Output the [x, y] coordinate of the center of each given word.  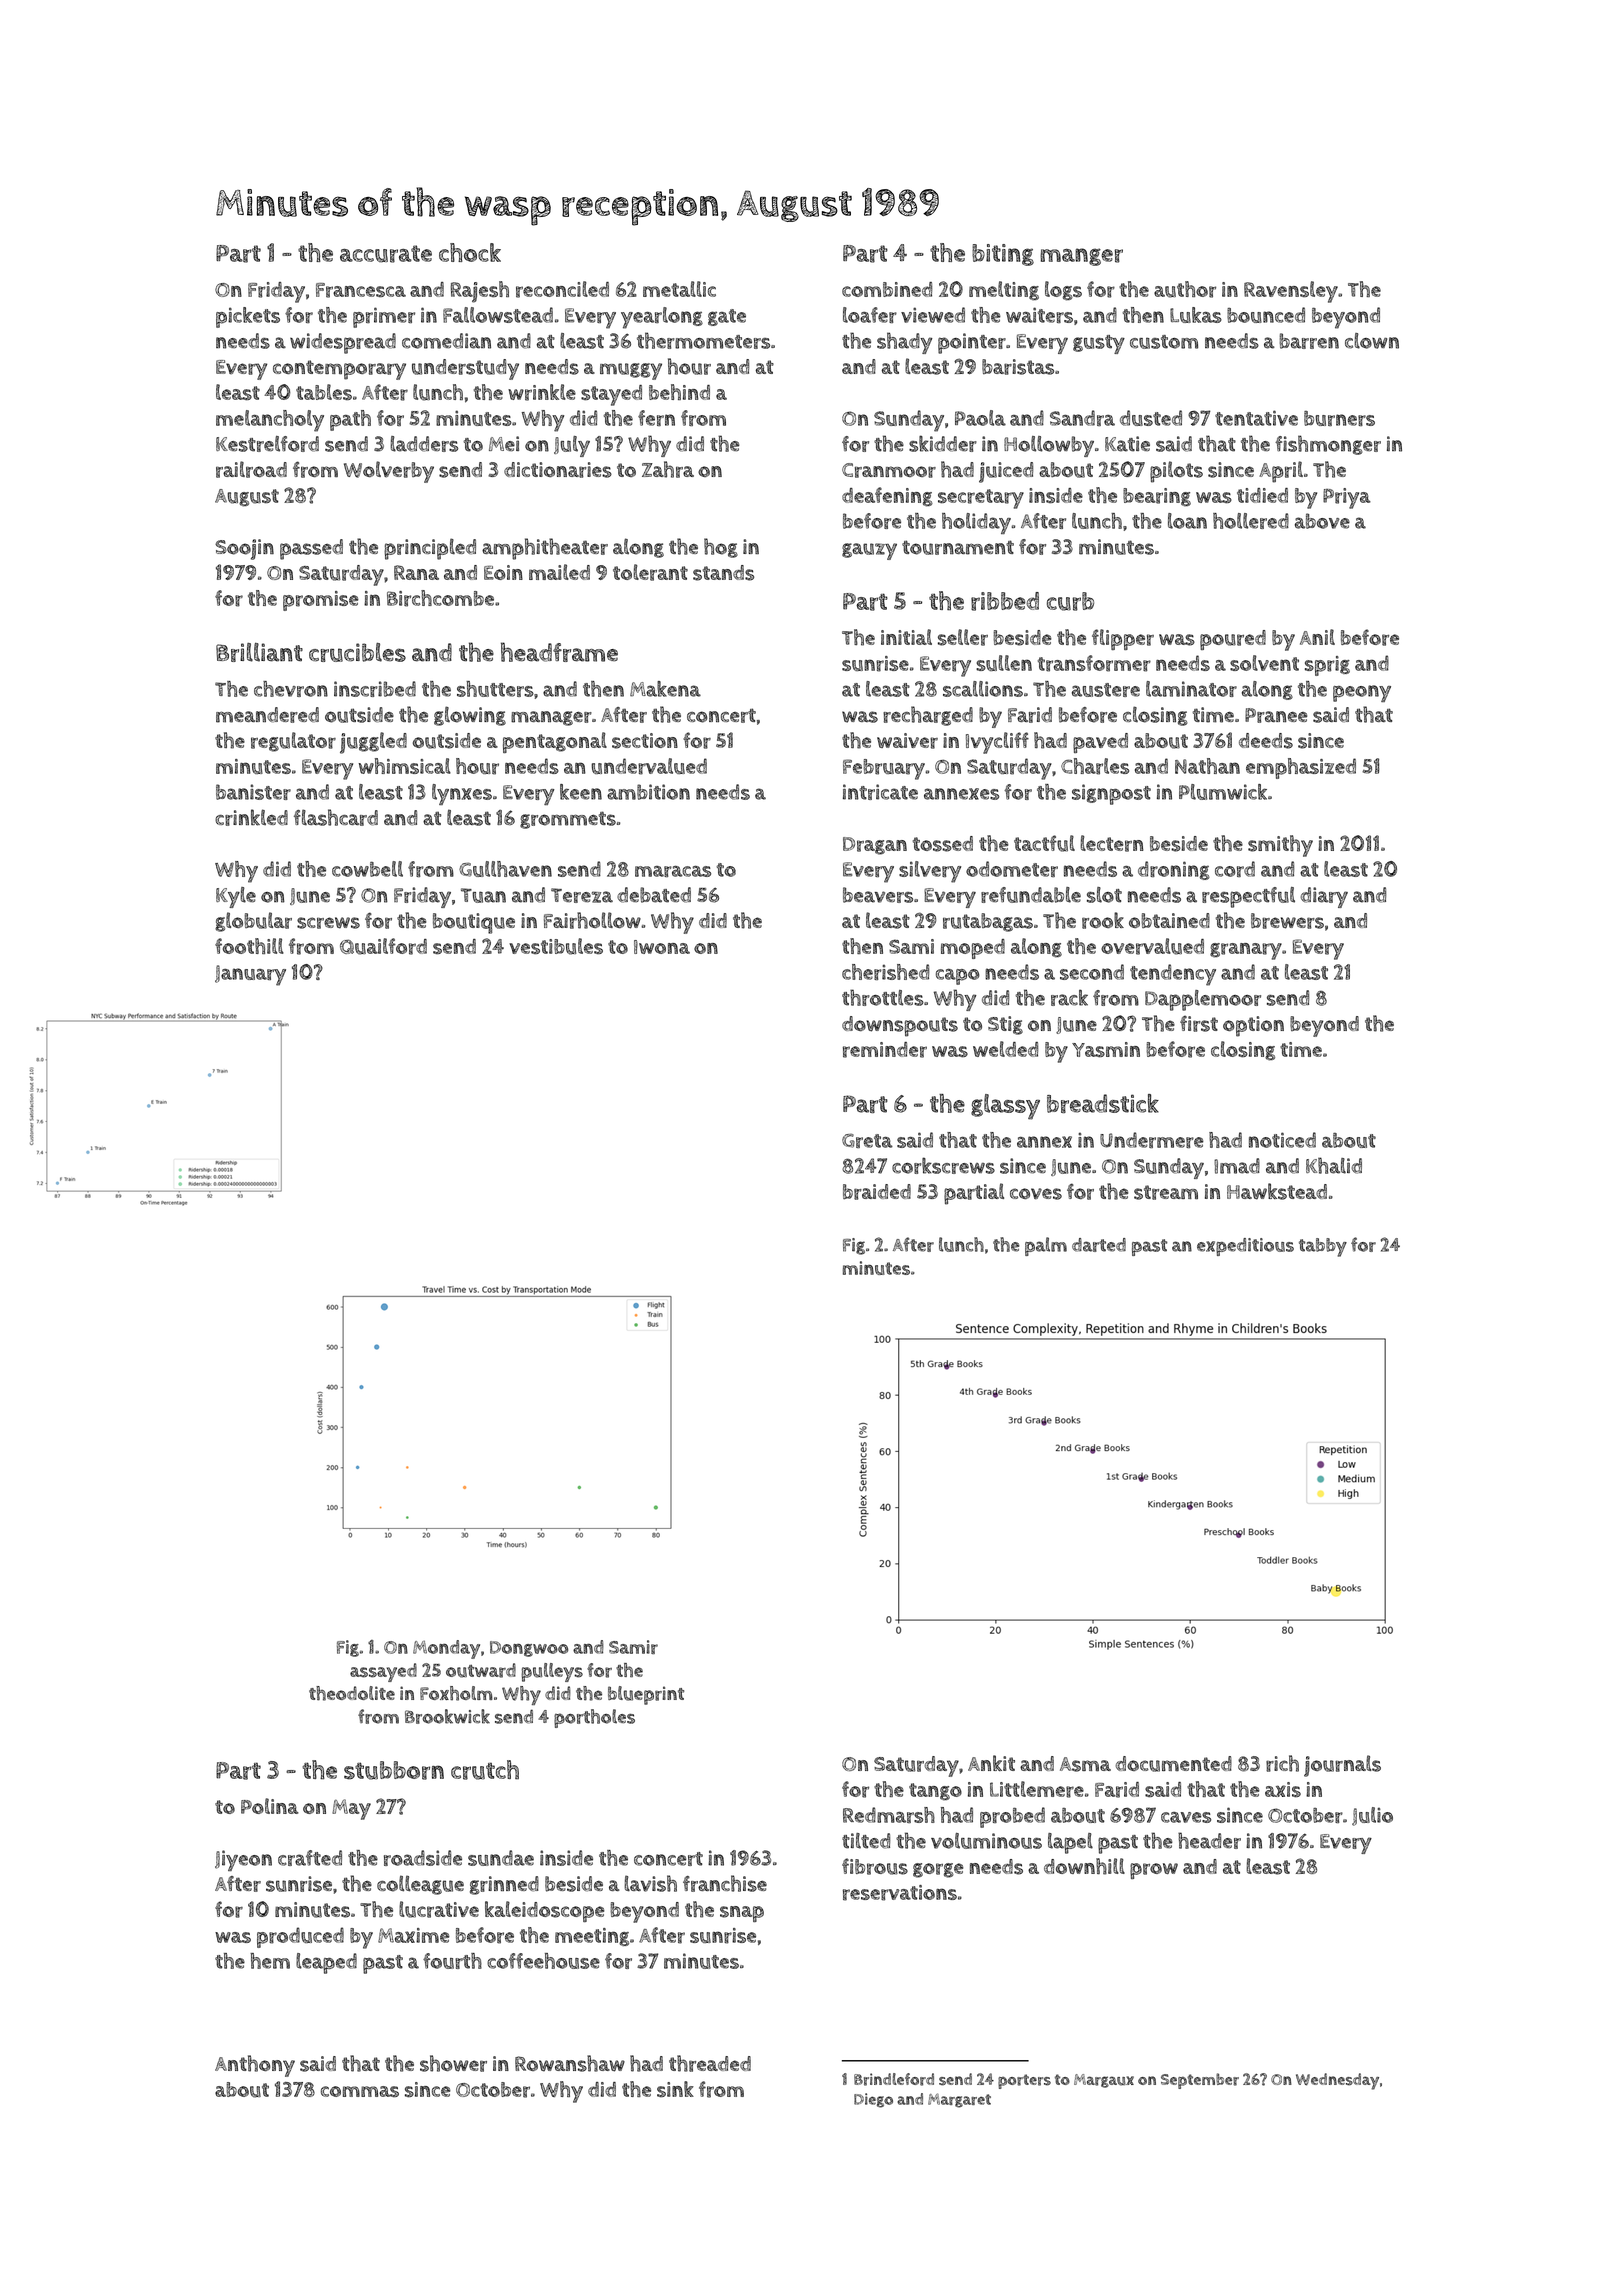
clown [1372, 341]
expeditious [1245, 1247]
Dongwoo [529, 1649]
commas [360, 2091]
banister [253, 792]
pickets [248, 317]
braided [877, 1192]
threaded [710, 2063]
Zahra [668, 469]
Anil [1317, 637]
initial [906, 637]
